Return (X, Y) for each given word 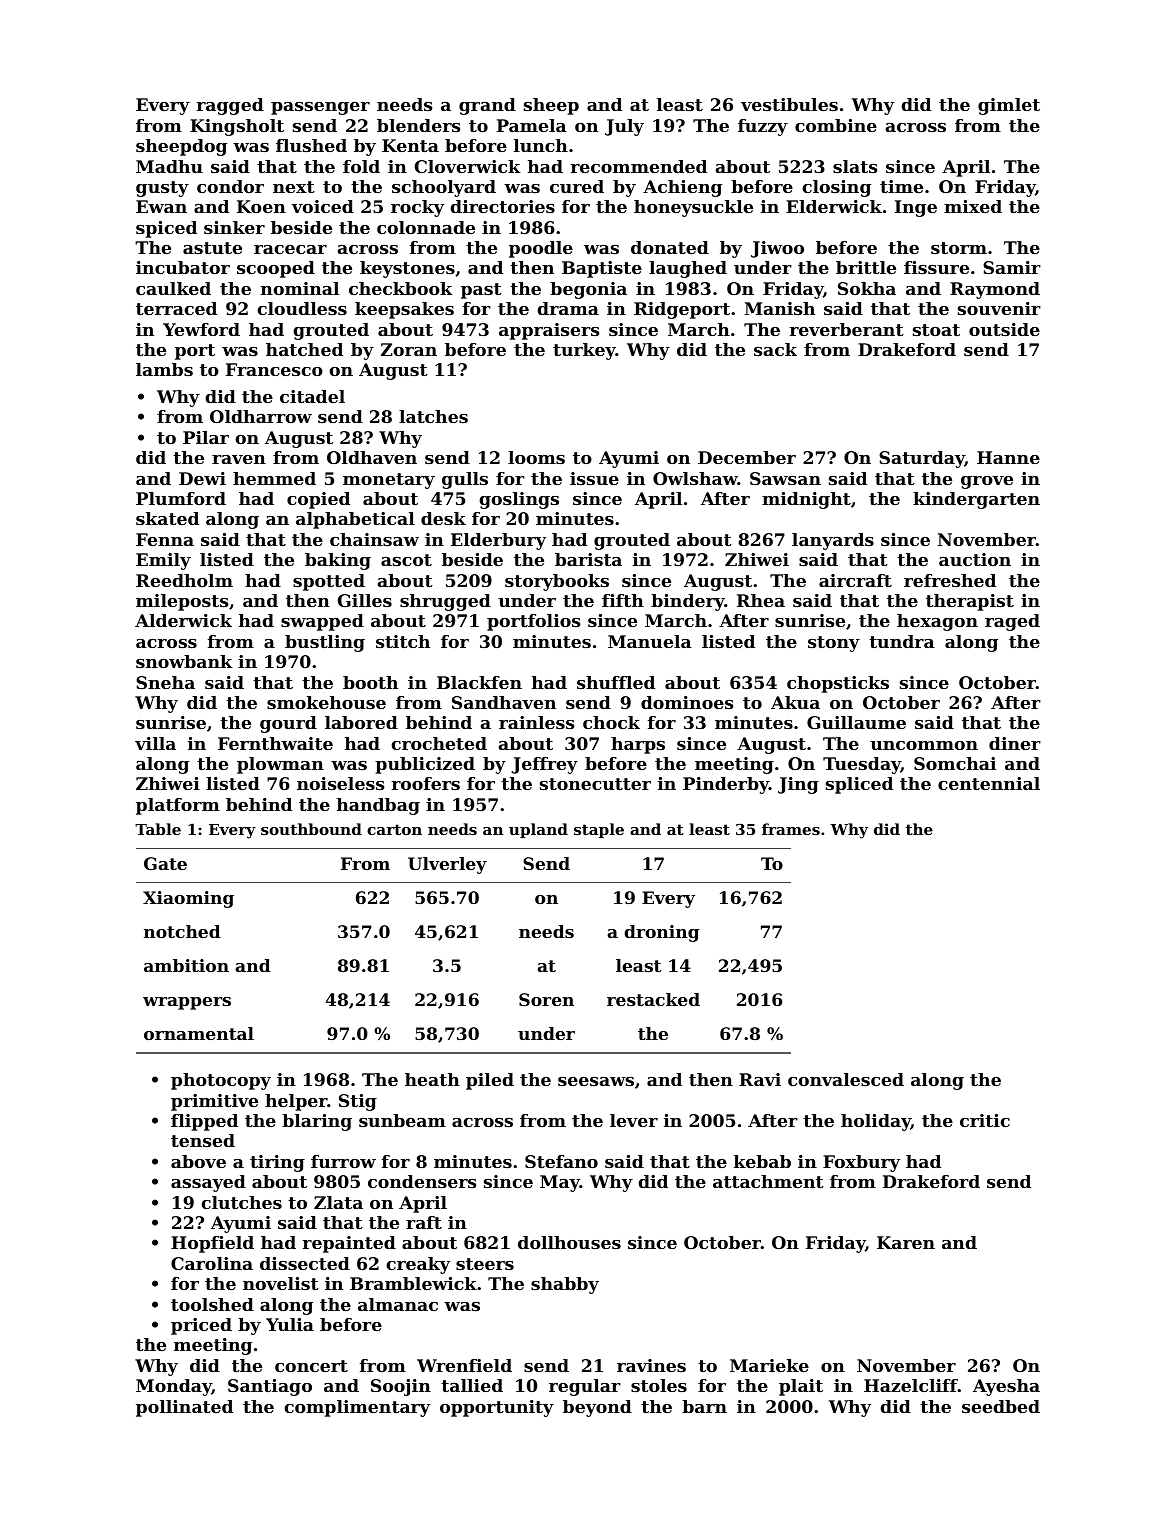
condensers (422, 1181)
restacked (653, 999)
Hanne (1008, 457)
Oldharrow (261, 416)
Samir (1012, 267)
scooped (276, 269)
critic (985, 1120)
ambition (186, 965)
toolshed (212, 1304)
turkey (584, 351)
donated (670, 247)
